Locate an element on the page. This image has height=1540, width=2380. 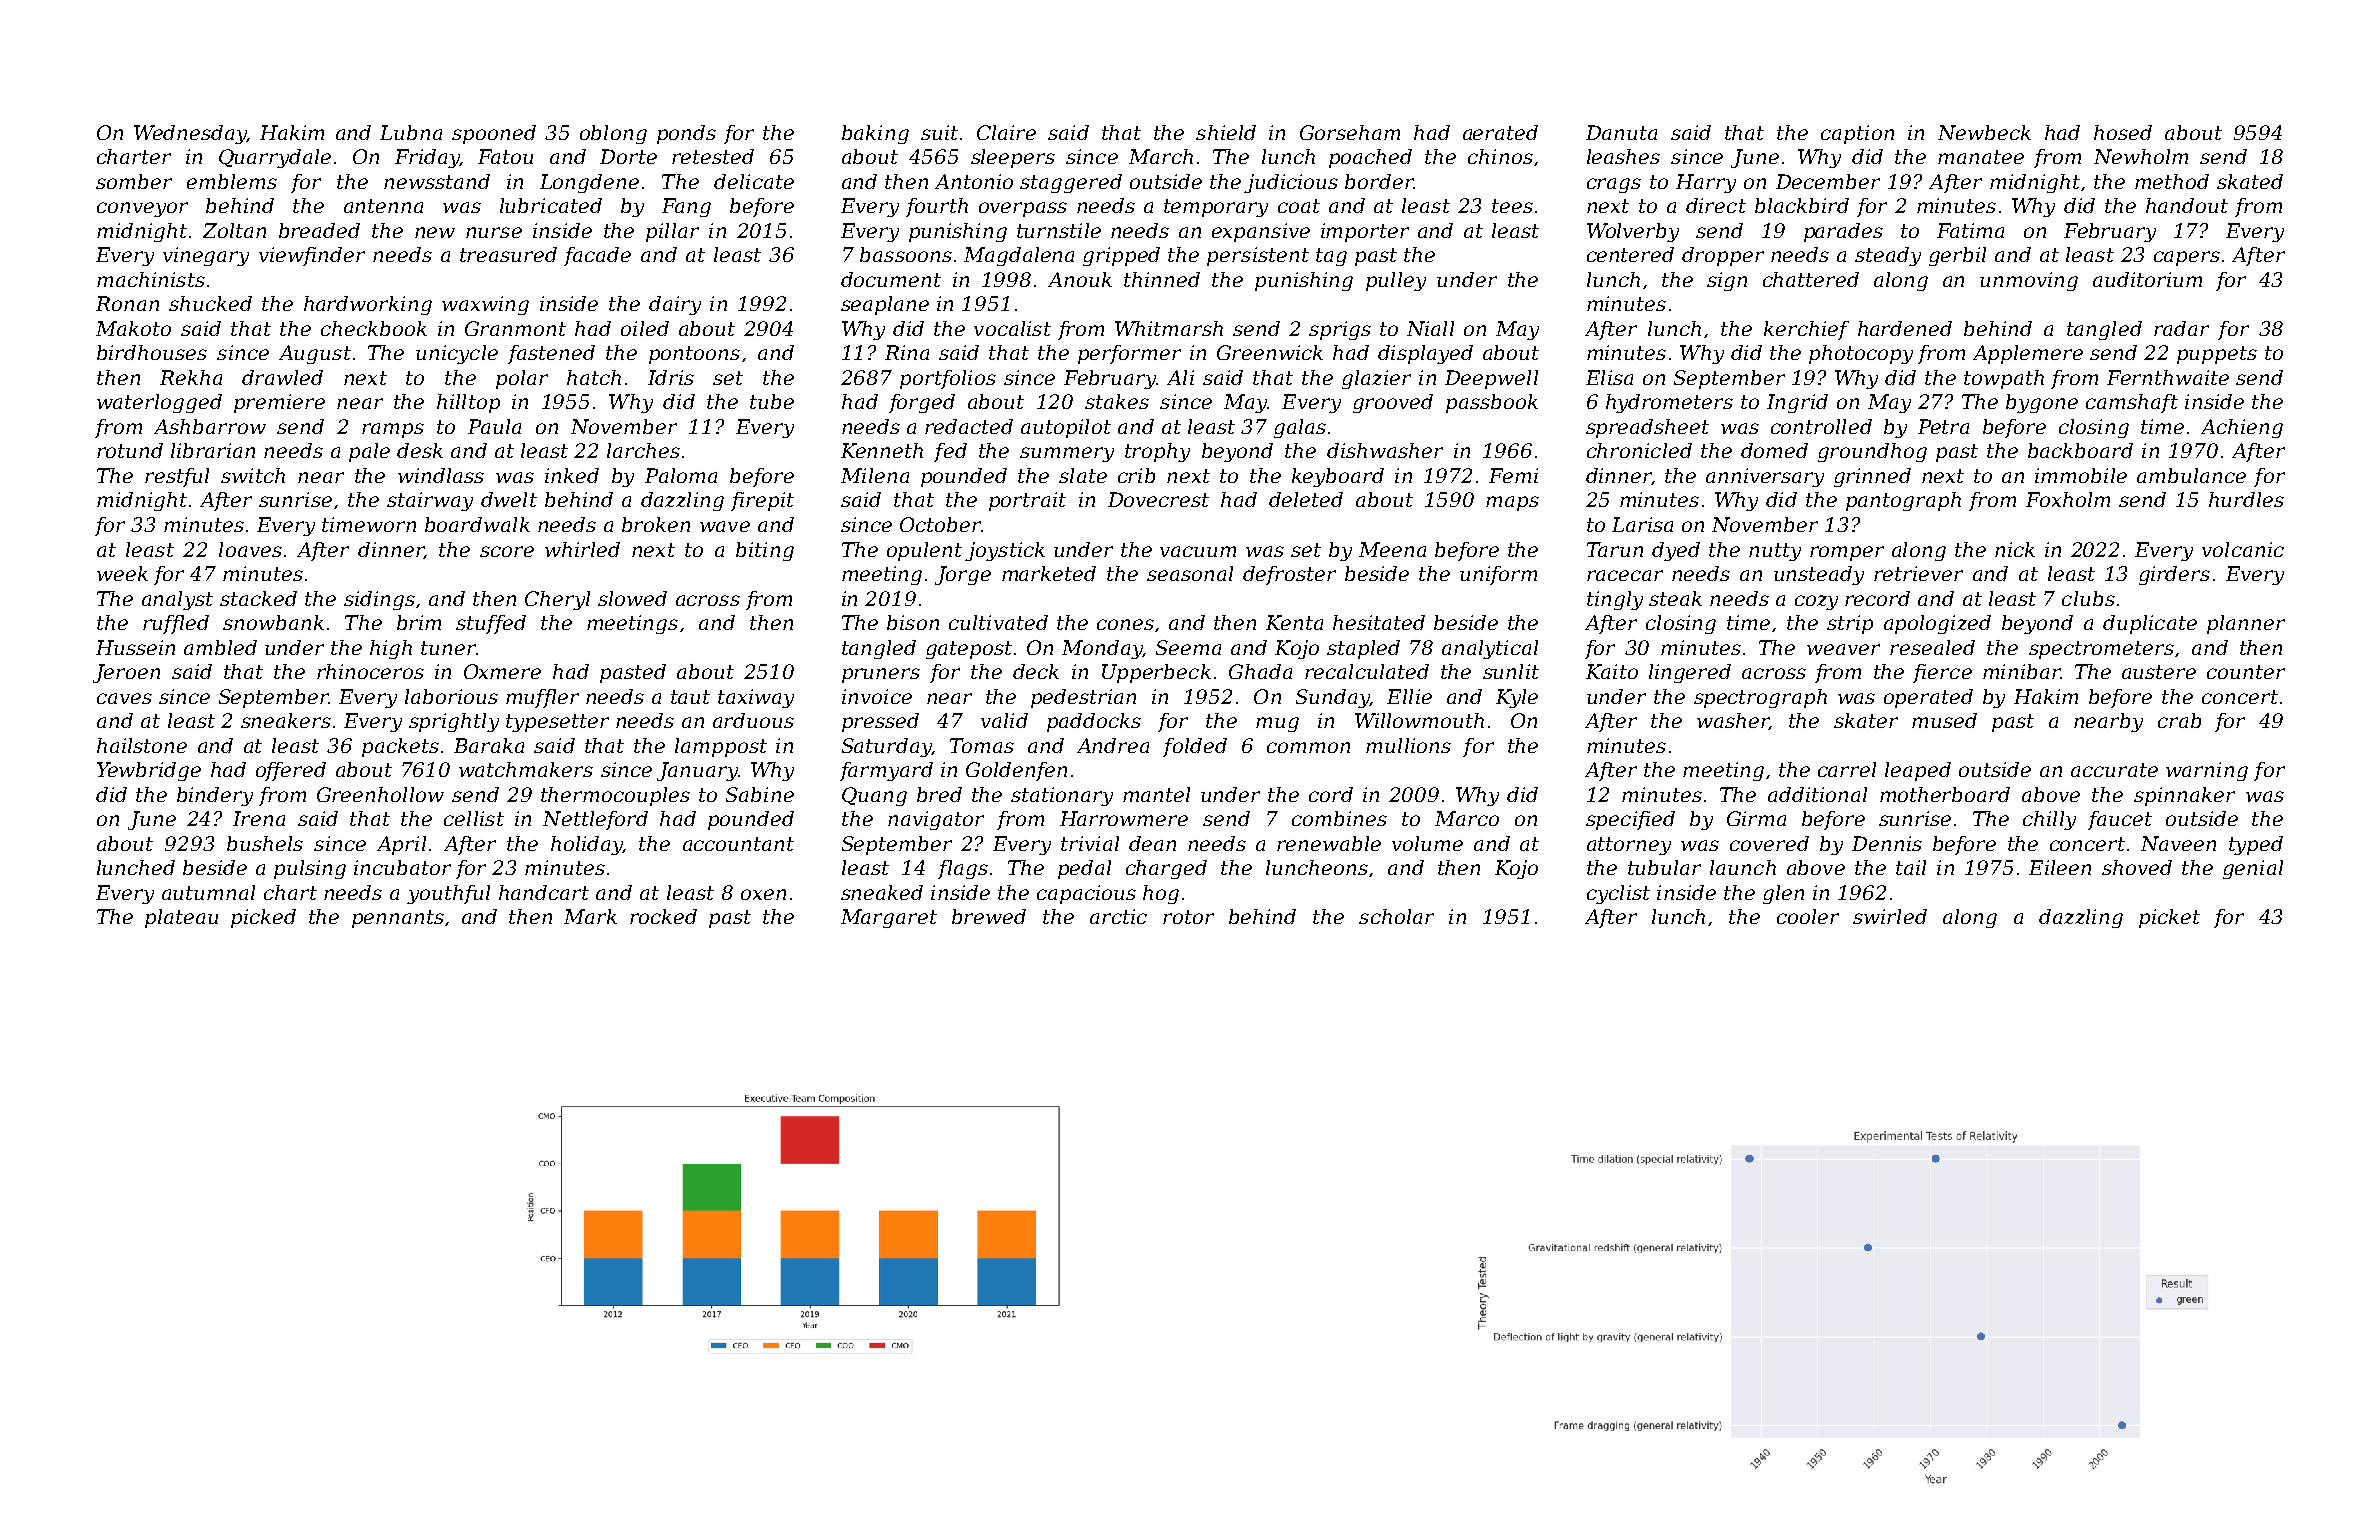
galas is located at coordinates (1300, 428).
